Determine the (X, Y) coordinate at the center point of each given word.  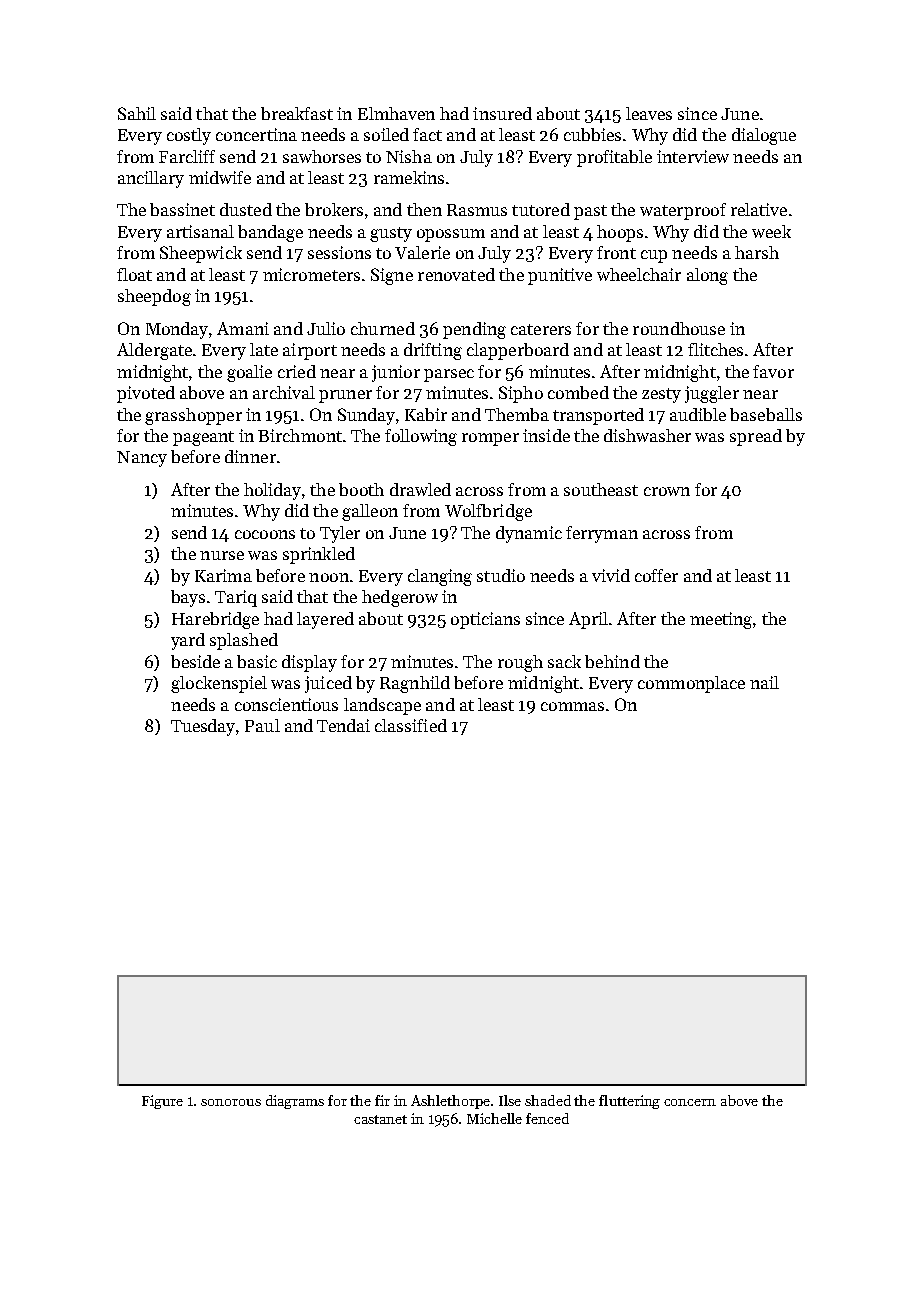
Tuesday (204, 727)
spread (756, 437)
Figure (162, 1102)
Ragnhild (415, 684)
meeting (721, 620)
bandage (270, 233)
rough (520, 663)
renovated (456, 274)
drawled (420, 489)
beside (195, 661)
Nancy (142, 459)
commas (572, 706)
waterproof (683, 211)
